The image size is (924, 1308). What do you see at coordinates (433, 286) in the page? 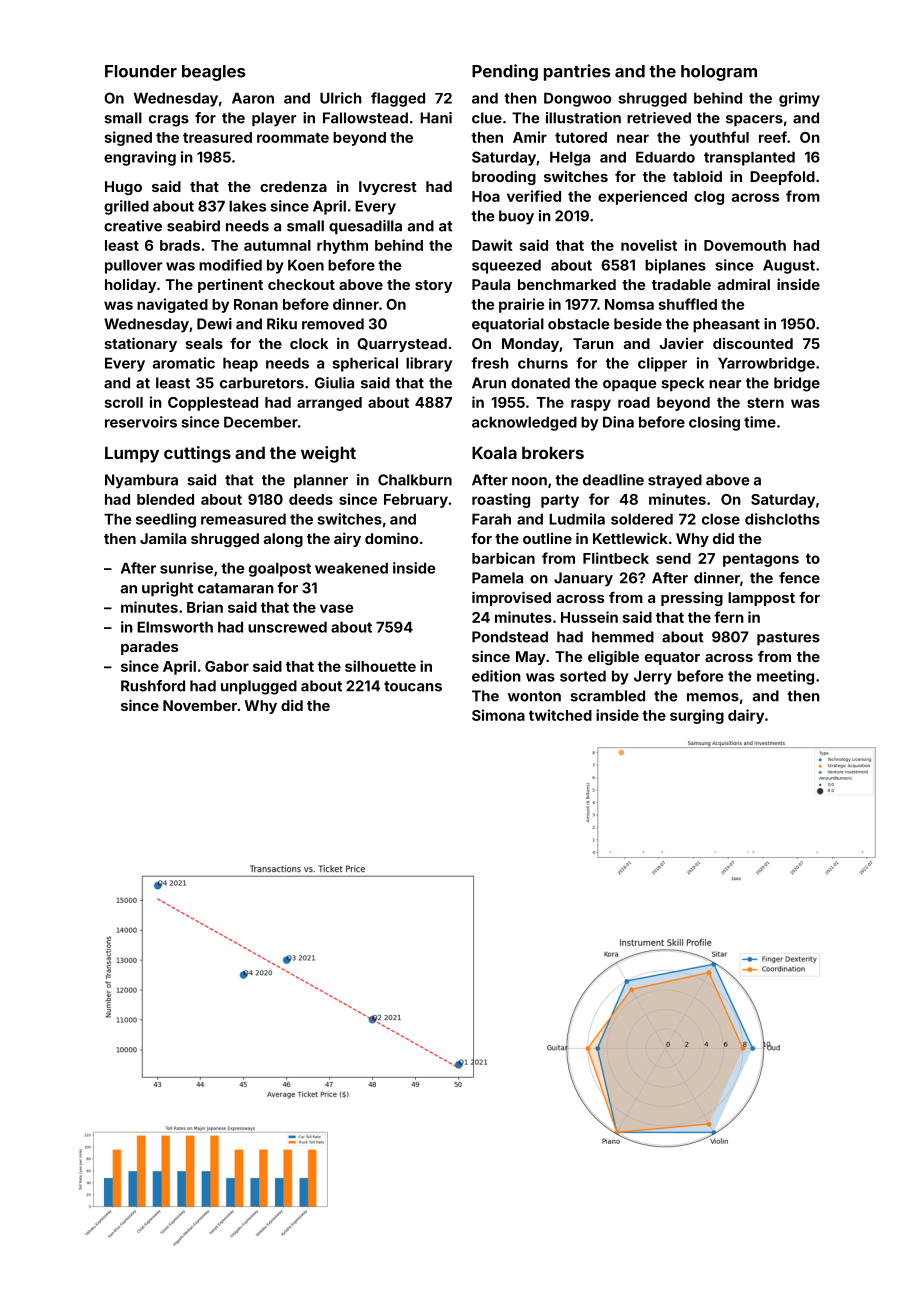
I see `story` at bounding box center [433, 286].
